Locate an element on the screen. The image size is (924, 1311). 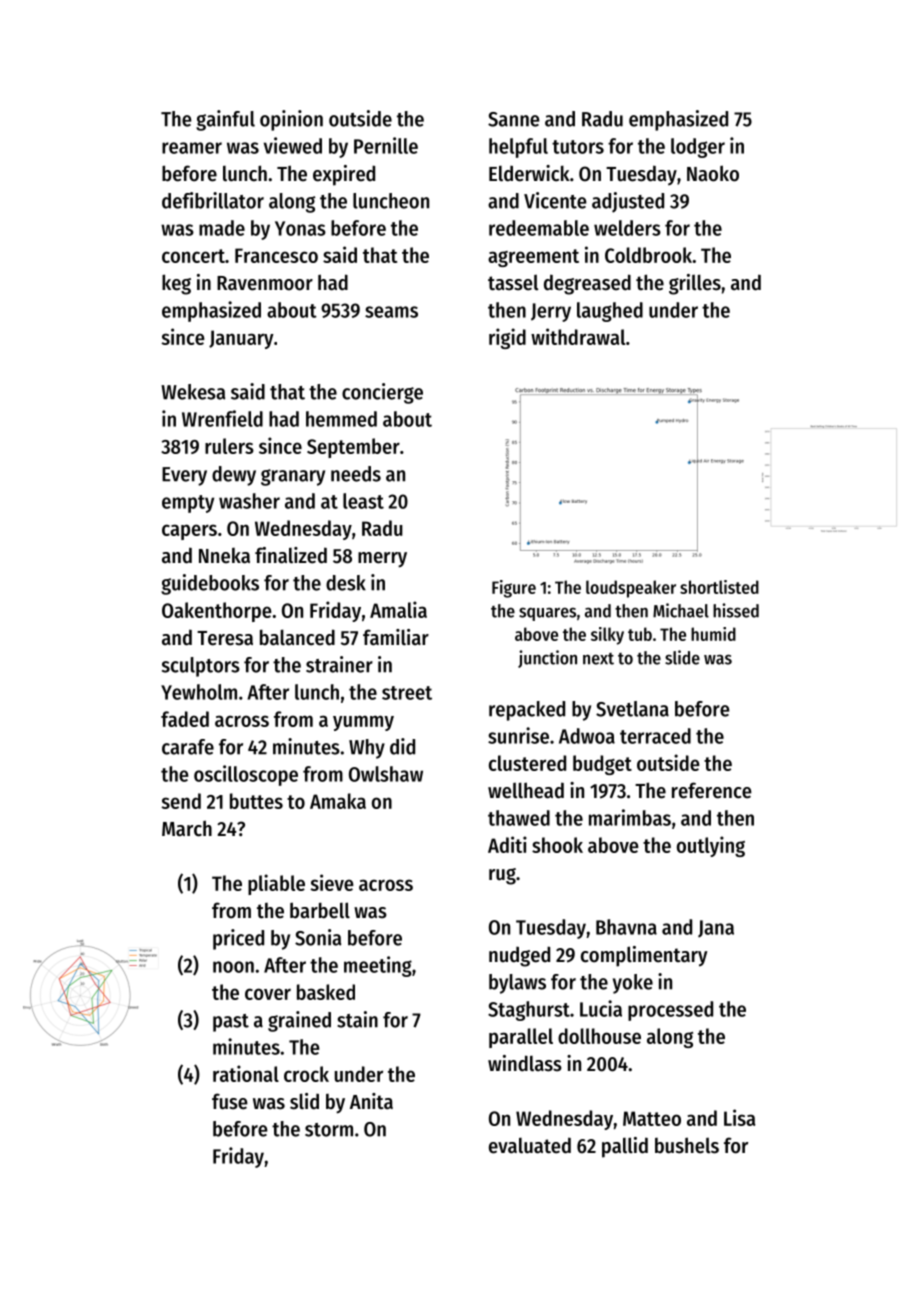
past is located at coordinates (231, 1023).
